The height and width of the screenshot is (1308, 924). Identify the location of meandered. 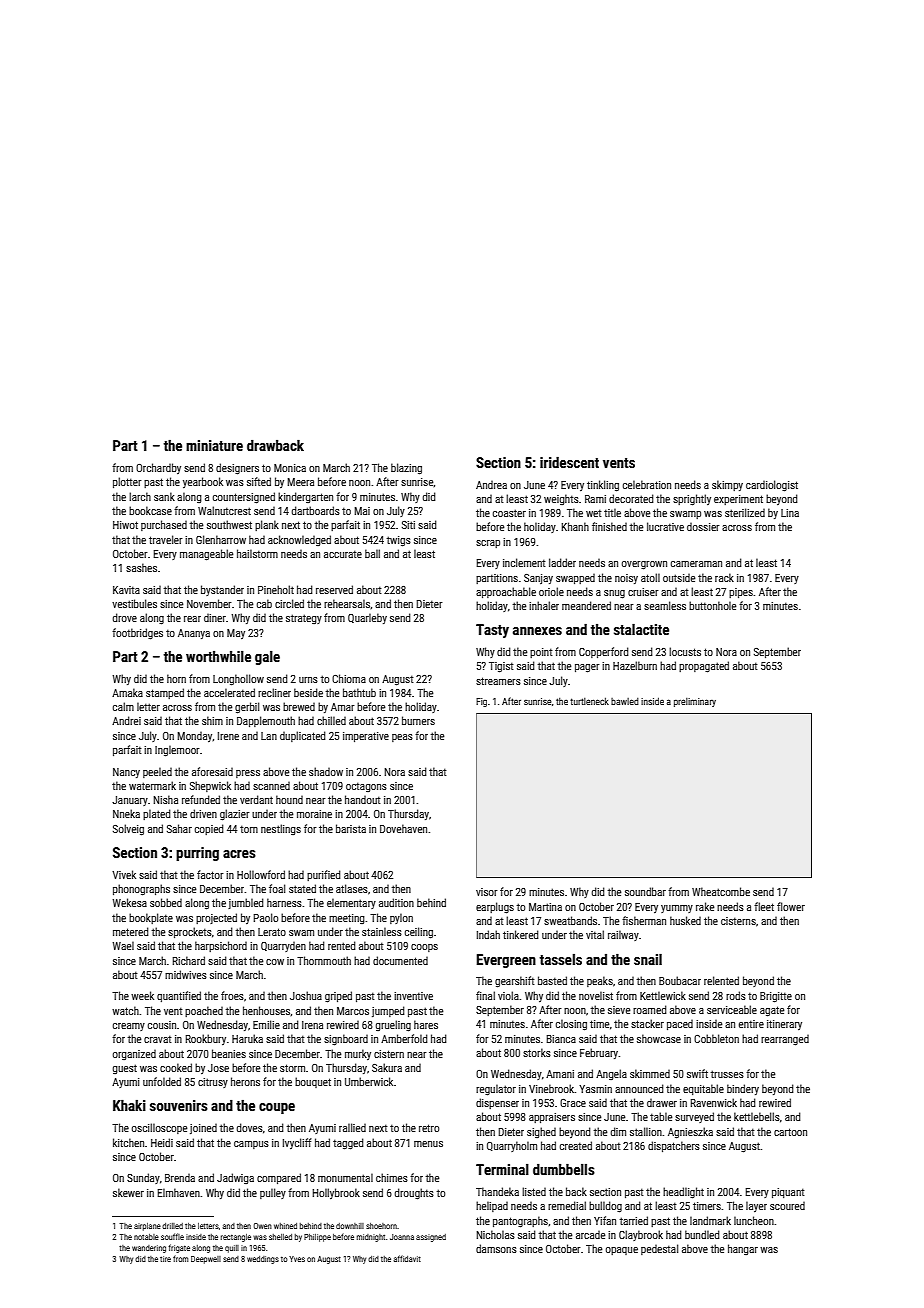
(586, 605).
